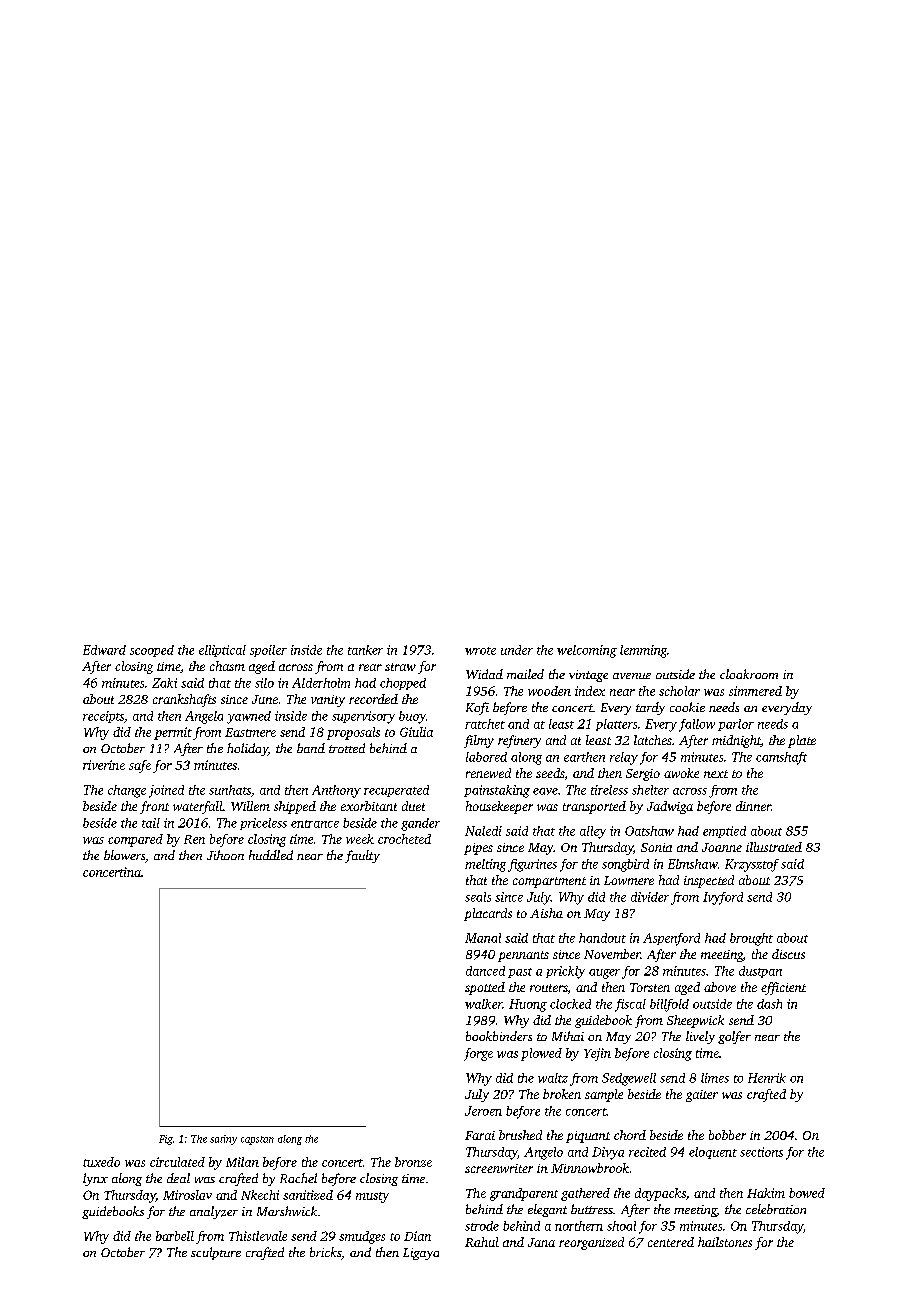  What do you see at coordinates (749, 674) in the document?
I see `cloakroom` at bounding box center [749, 674].
